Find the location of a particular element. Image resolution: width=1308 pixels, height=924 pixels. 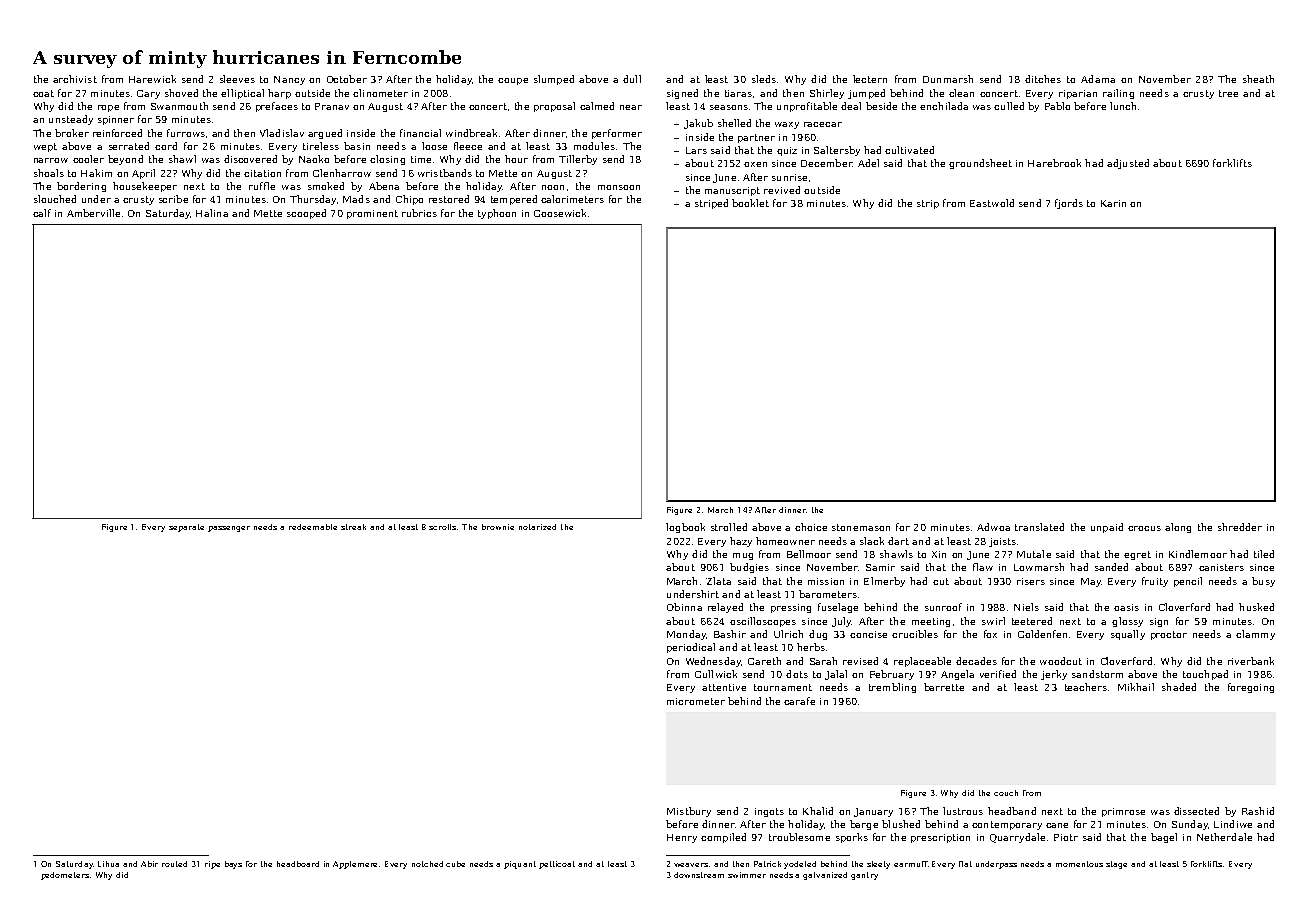

bays is located at coordinates (233, 865).
